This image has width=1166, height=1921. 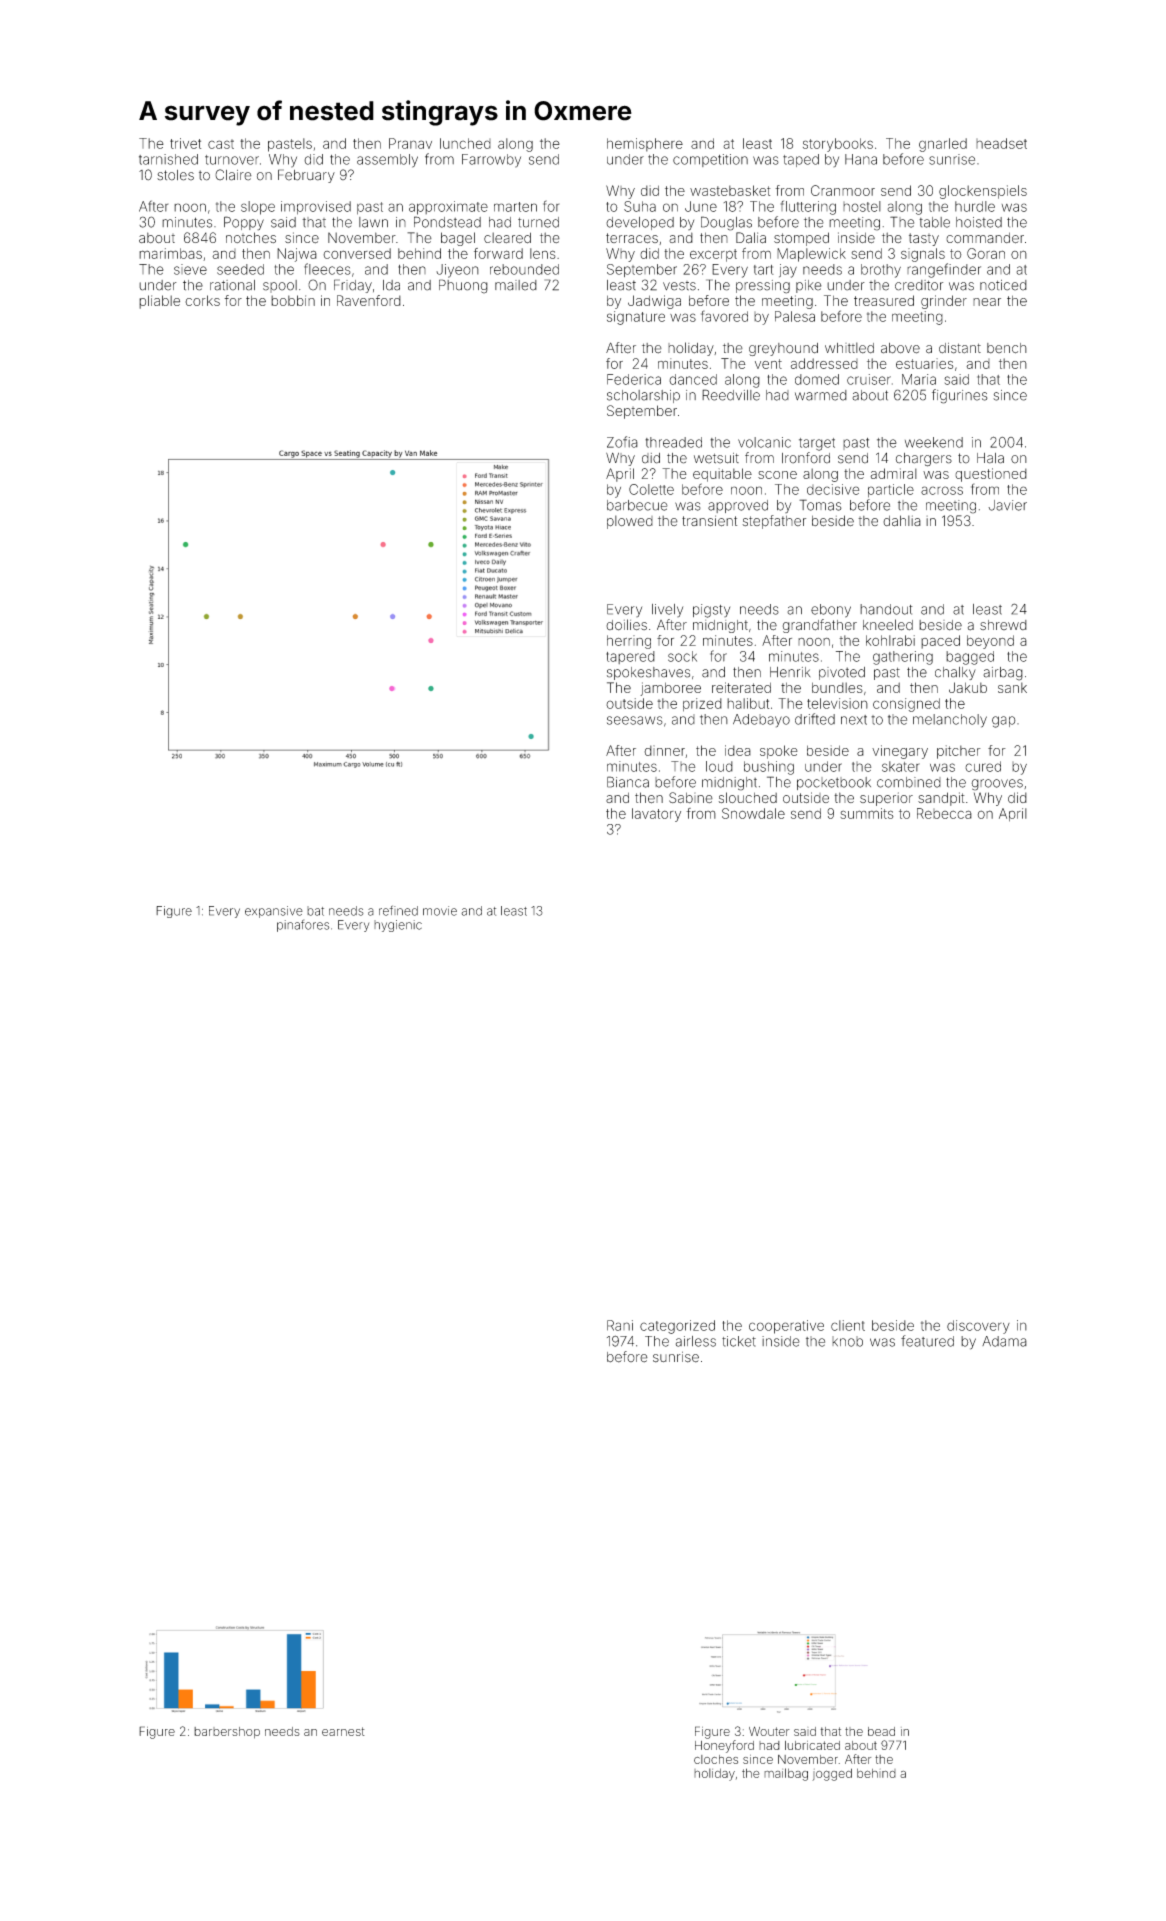 What do you see at coordinates (190, 269) in the image?
I see `sieve` at bounding box center [190, 269].
